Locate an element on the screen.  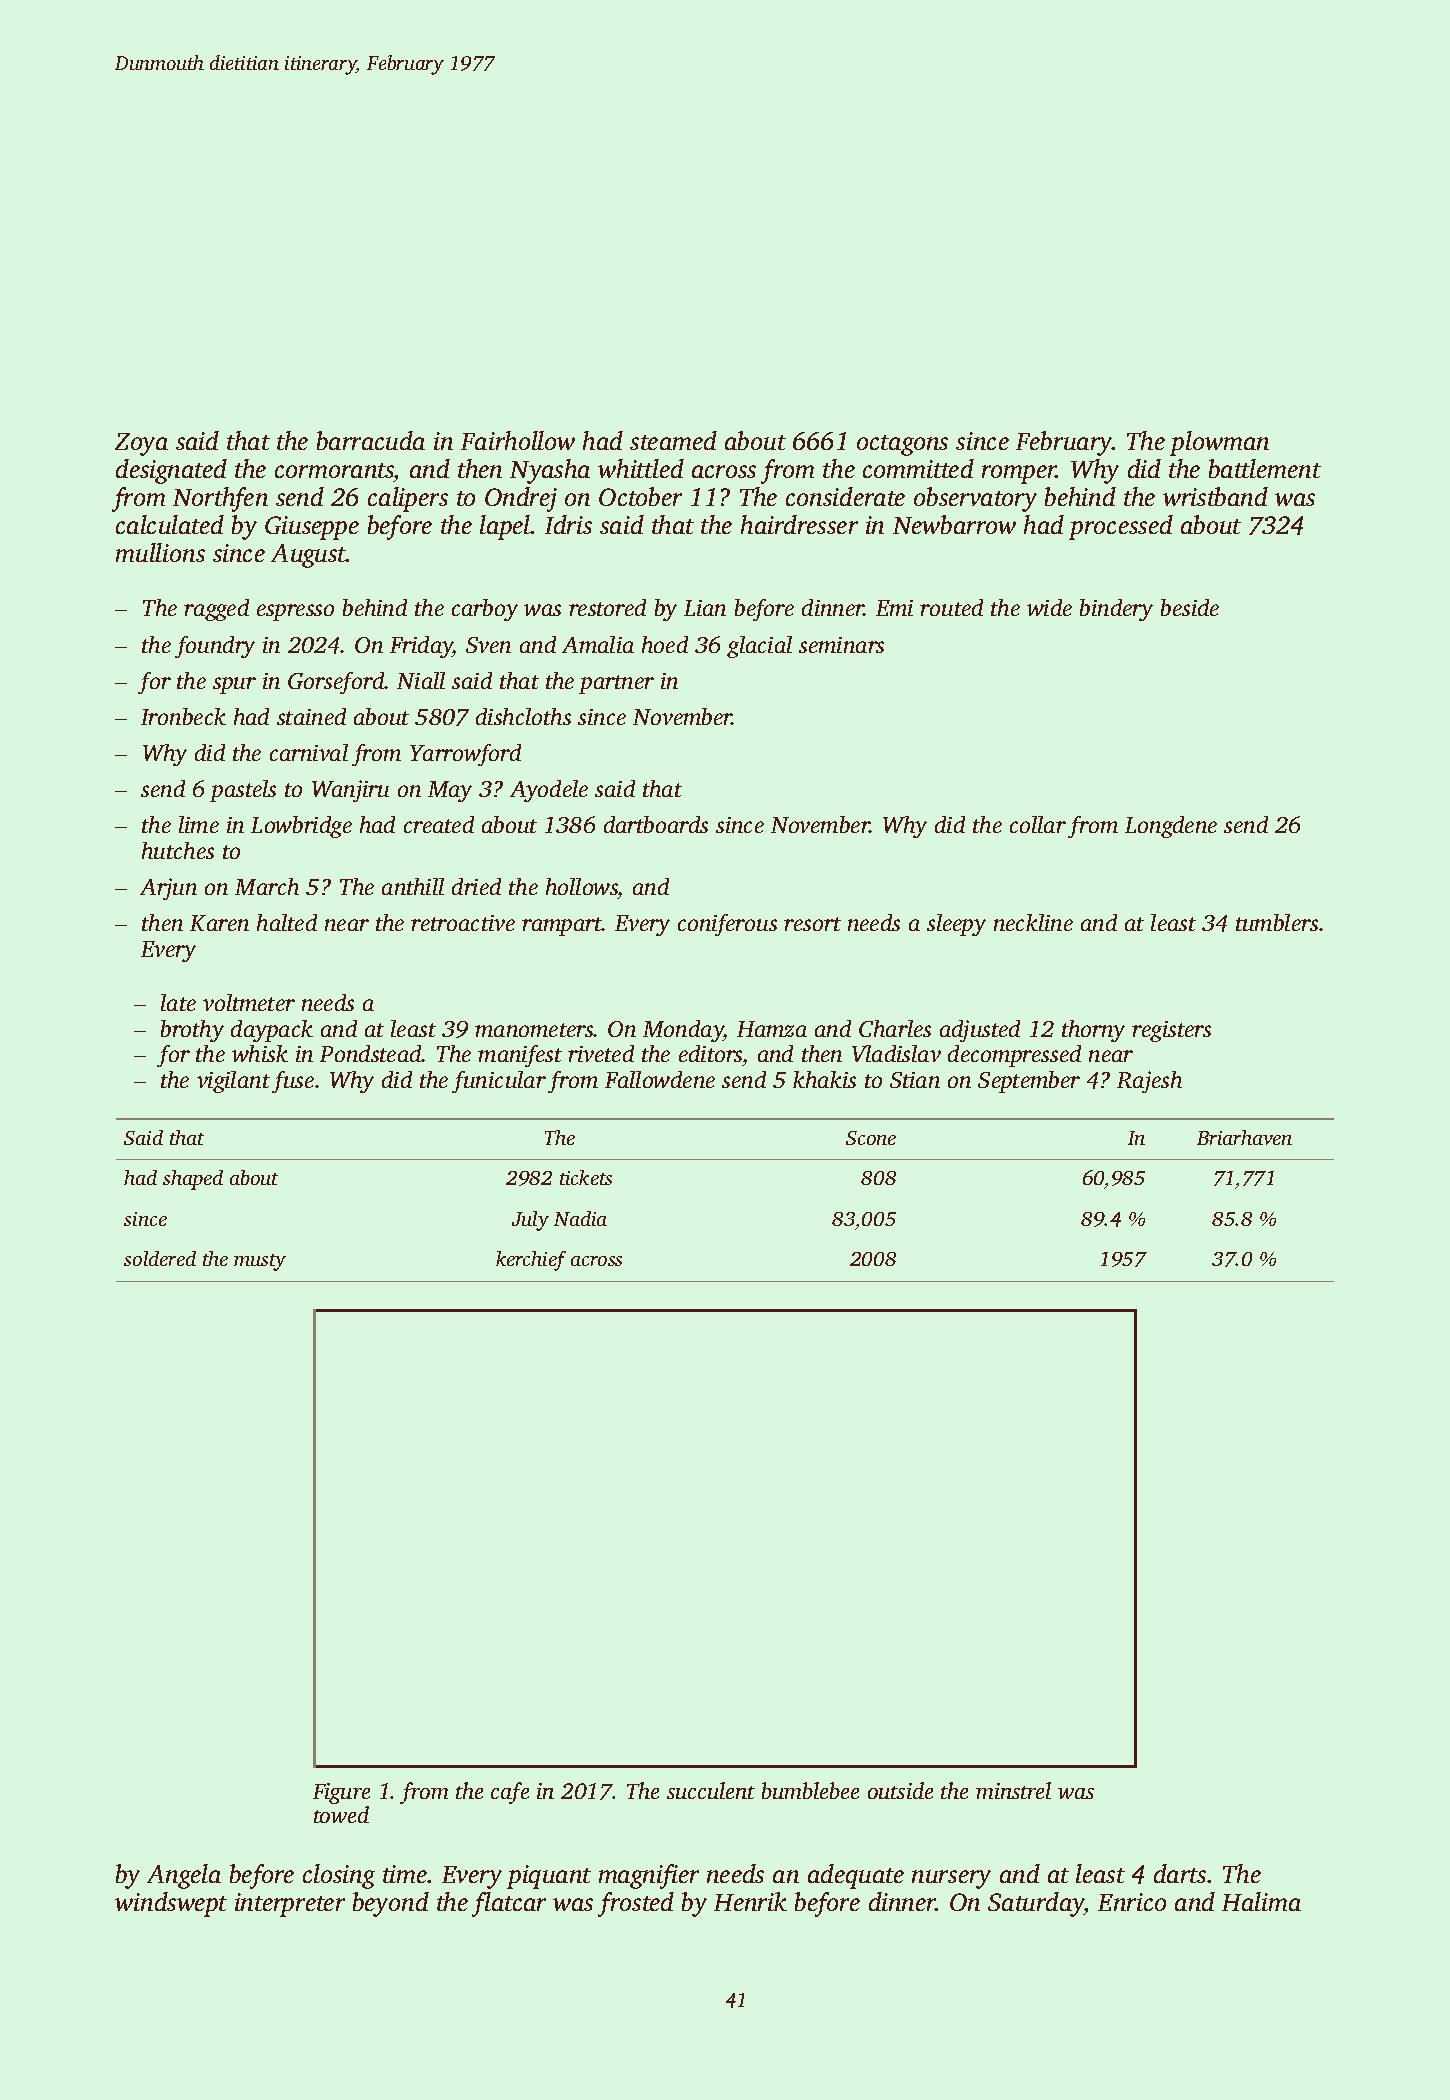
Saturday is located at coordinates (1036, 1904).
